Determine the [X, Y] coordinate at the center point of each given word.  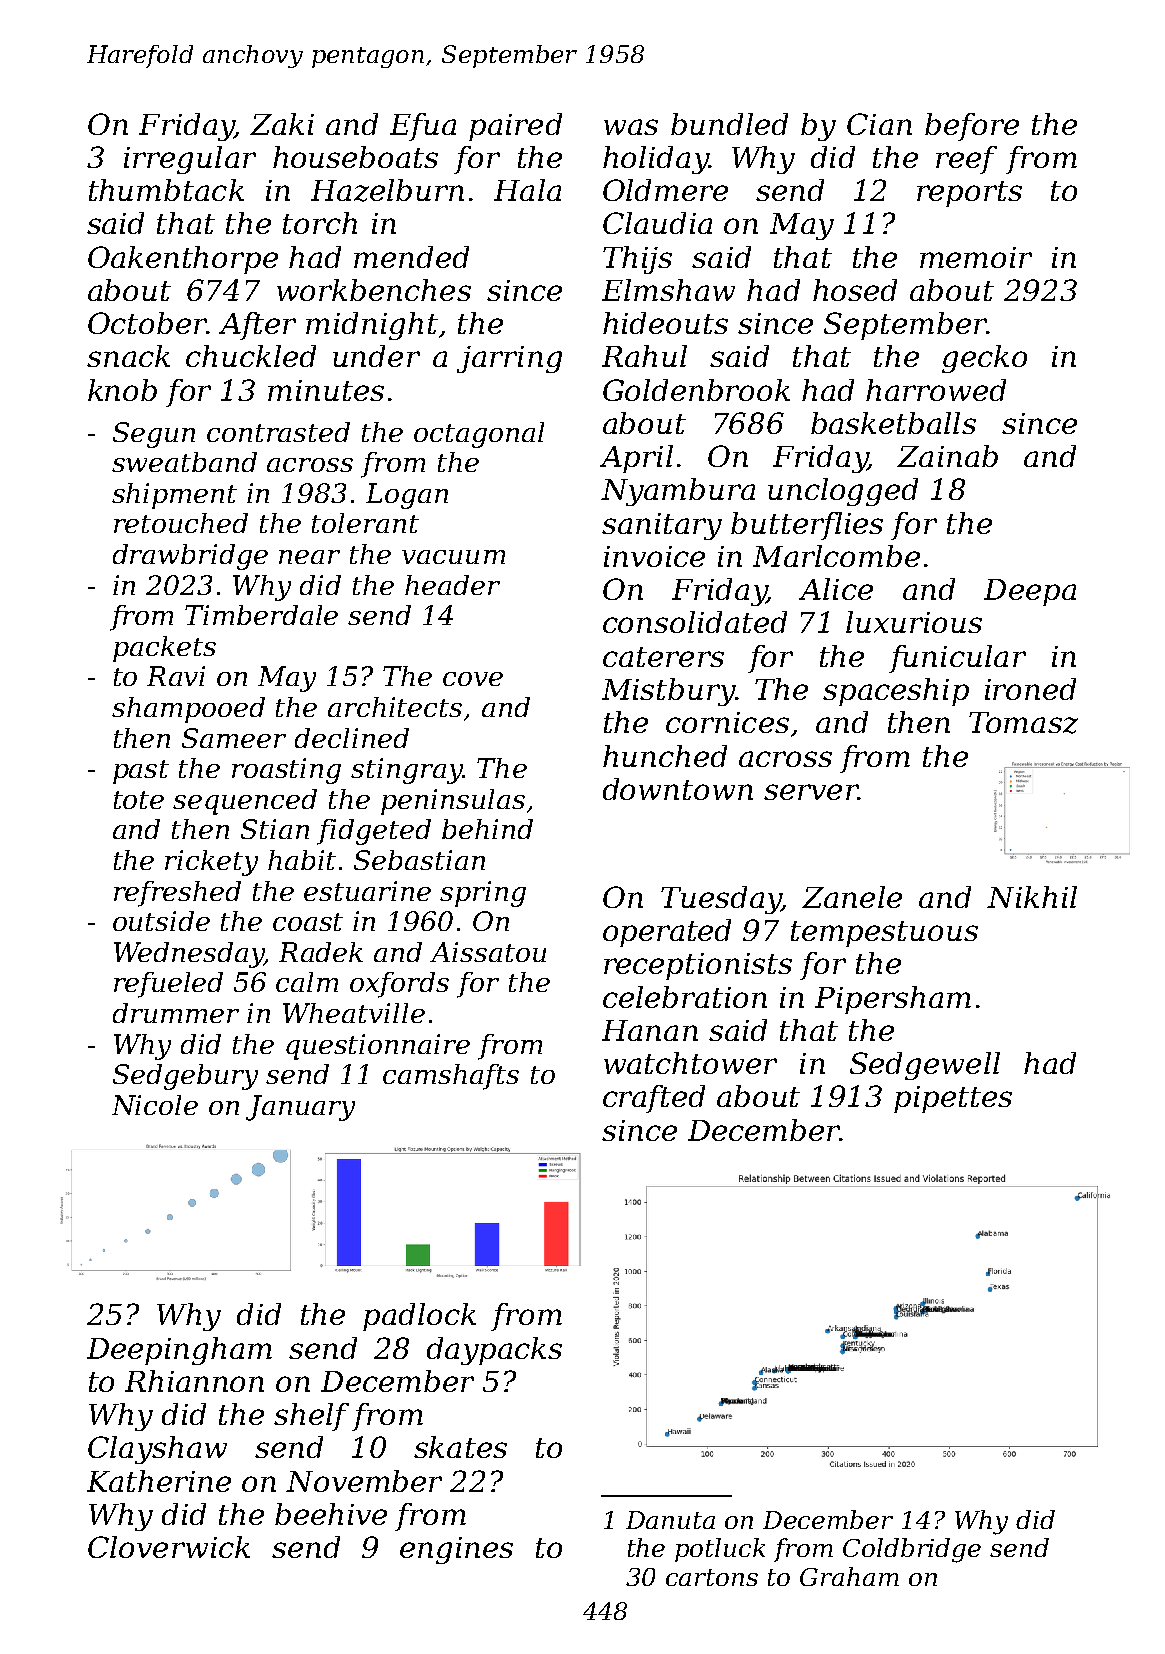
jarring [509, 359]
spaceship [896, 692]
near [309, 557]
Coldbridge [912, 1550]
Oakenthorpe [183, 260]
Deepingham [179, 1351]
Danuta [670, 1520]
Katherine [159, 1481]
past [141, 772]
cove [473, 679]
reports [969, 194]
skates [460, 1447]
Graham [849, 1576]
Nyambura [678, 492]
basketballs [893, 423]
